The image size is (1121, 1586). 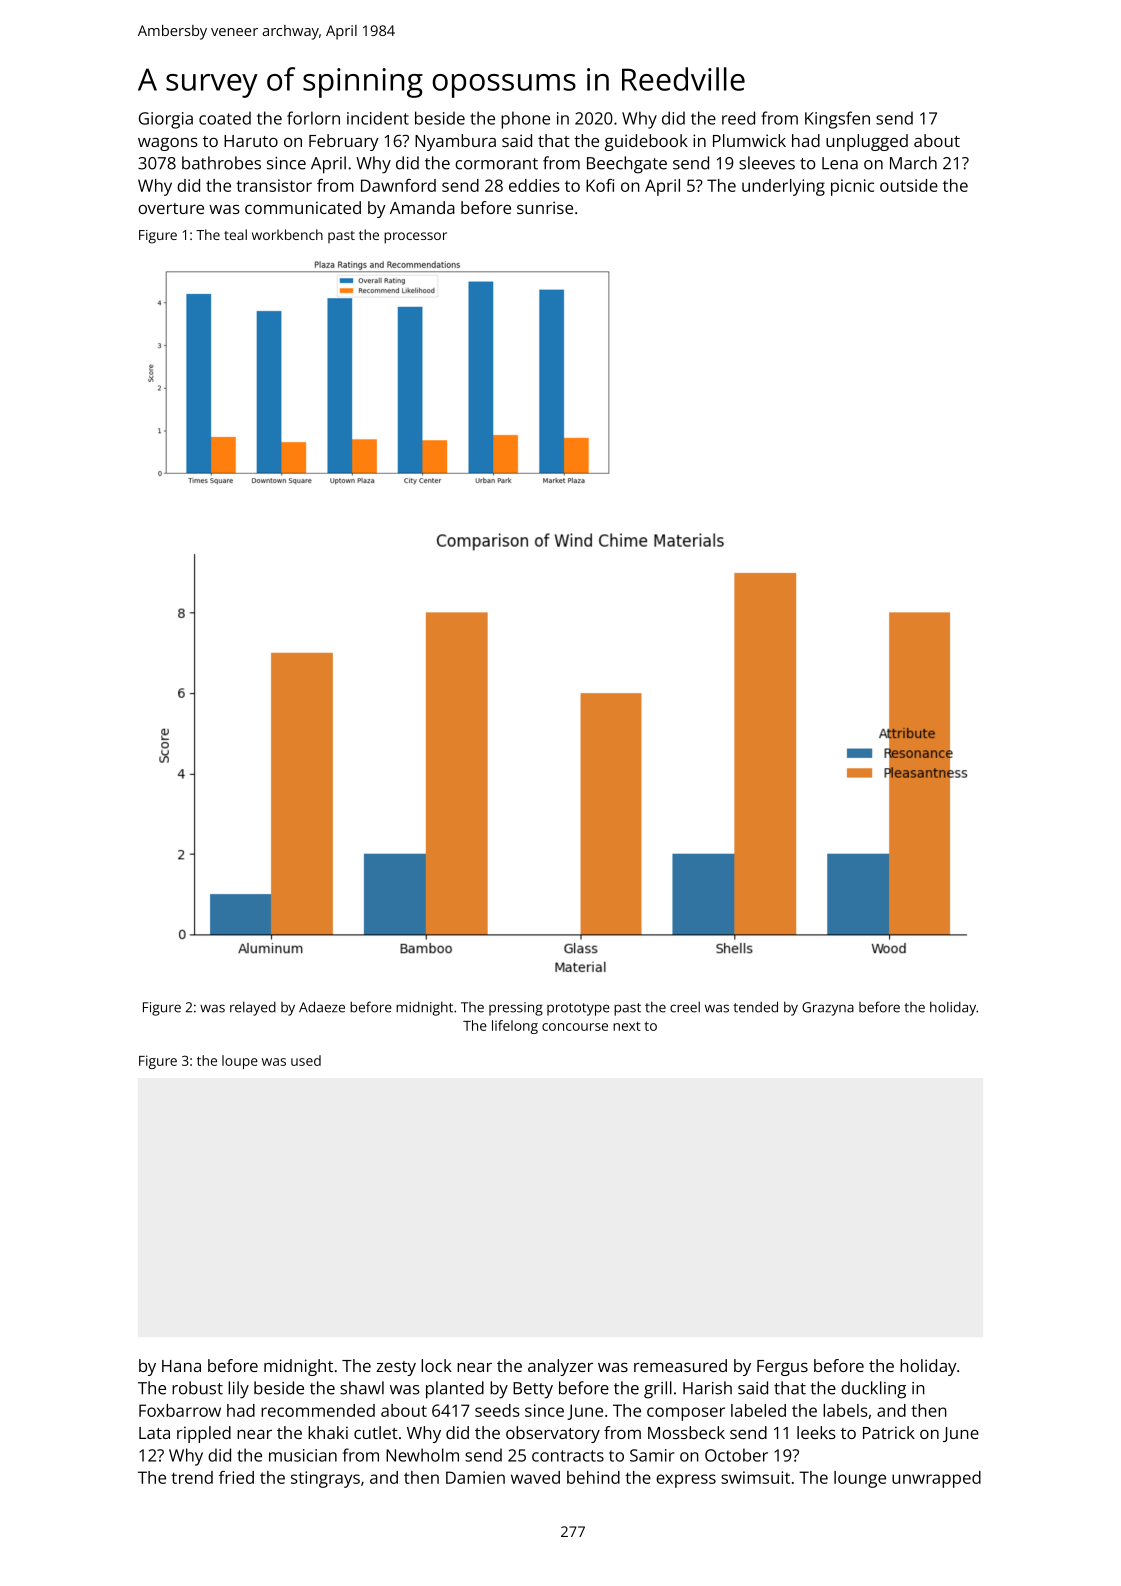 What do you see at coordinates (362, 1388) in the document?
I see `shawl` at bounding box center [362, 1388].
